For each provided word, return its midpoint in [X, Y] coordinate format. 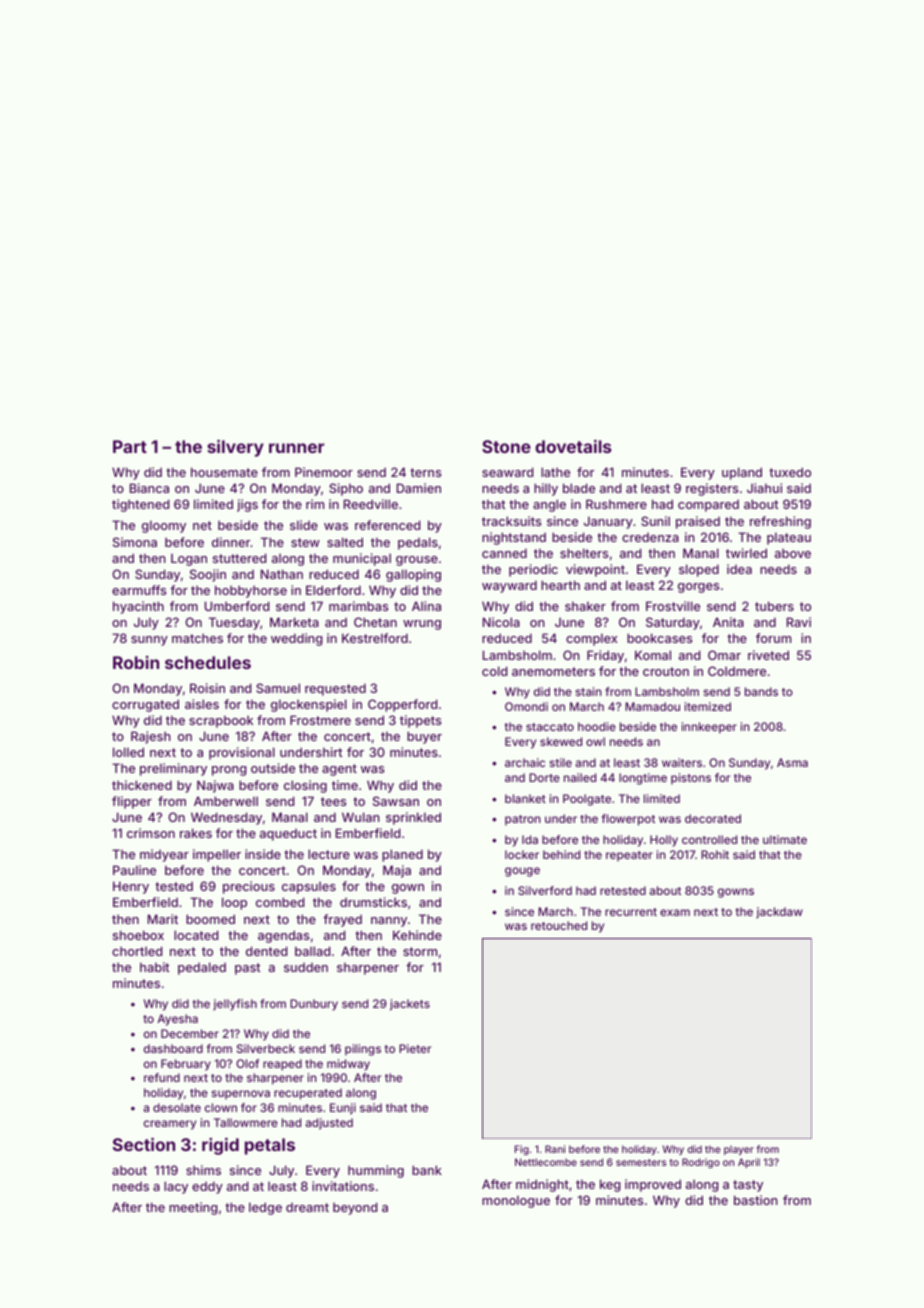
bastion [756, 1200]
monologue [516, 1201]
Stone [506, 446]
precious [249, 887]
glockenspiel [309, 705]
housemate [224, 472]
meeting [193, 1208]
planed [402, 855]
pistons [691, 779]
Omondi [526, 706]
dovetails [573, 446]
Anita [728, 622]
